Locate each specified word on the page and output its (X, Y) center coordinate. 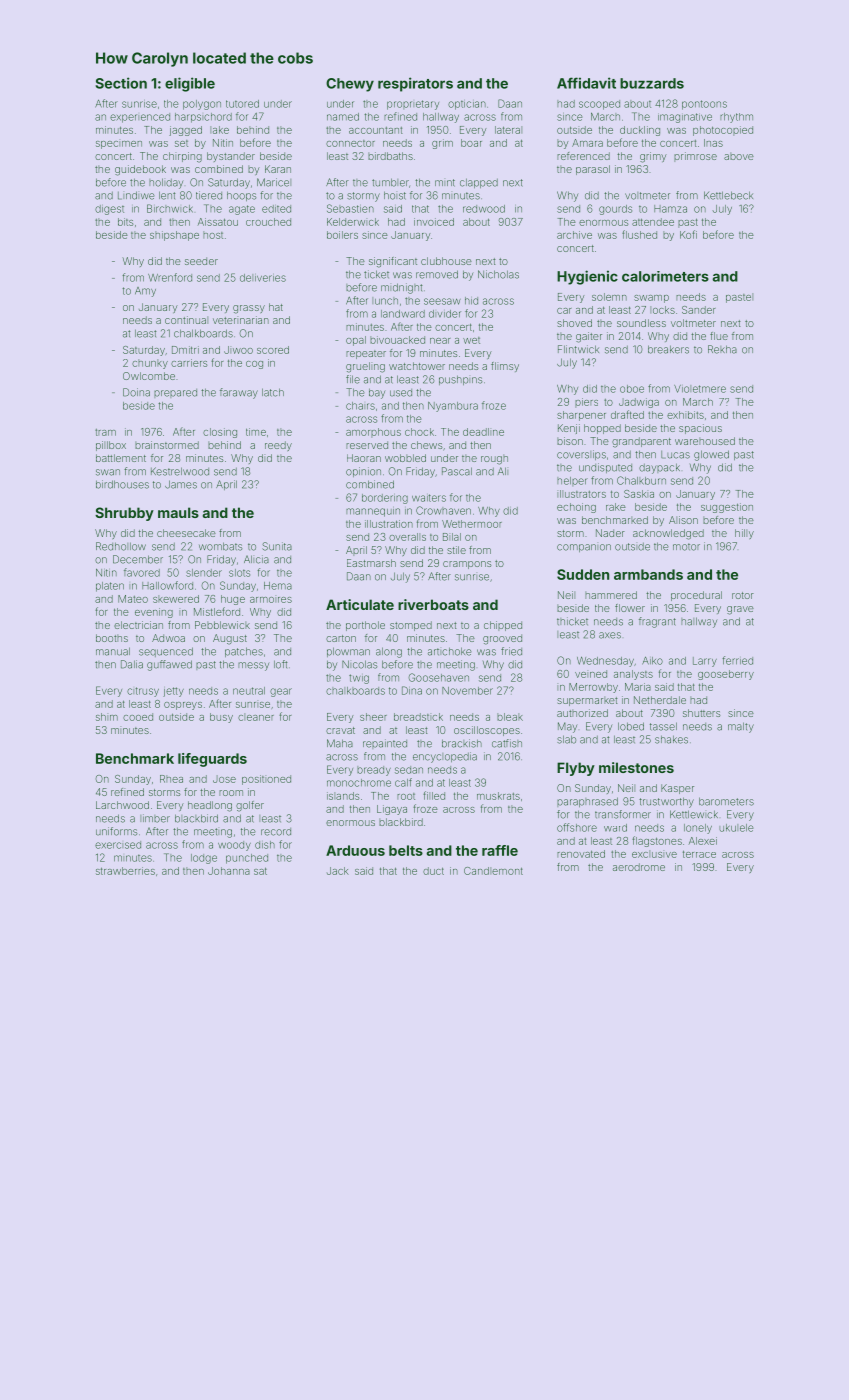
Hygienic (587, 277)
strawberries (125, 871)
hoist (395, 195)
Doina (136, 392)
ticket (376, 274)
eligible (190, 84)
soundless (641, 323)
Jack (338, 871)
